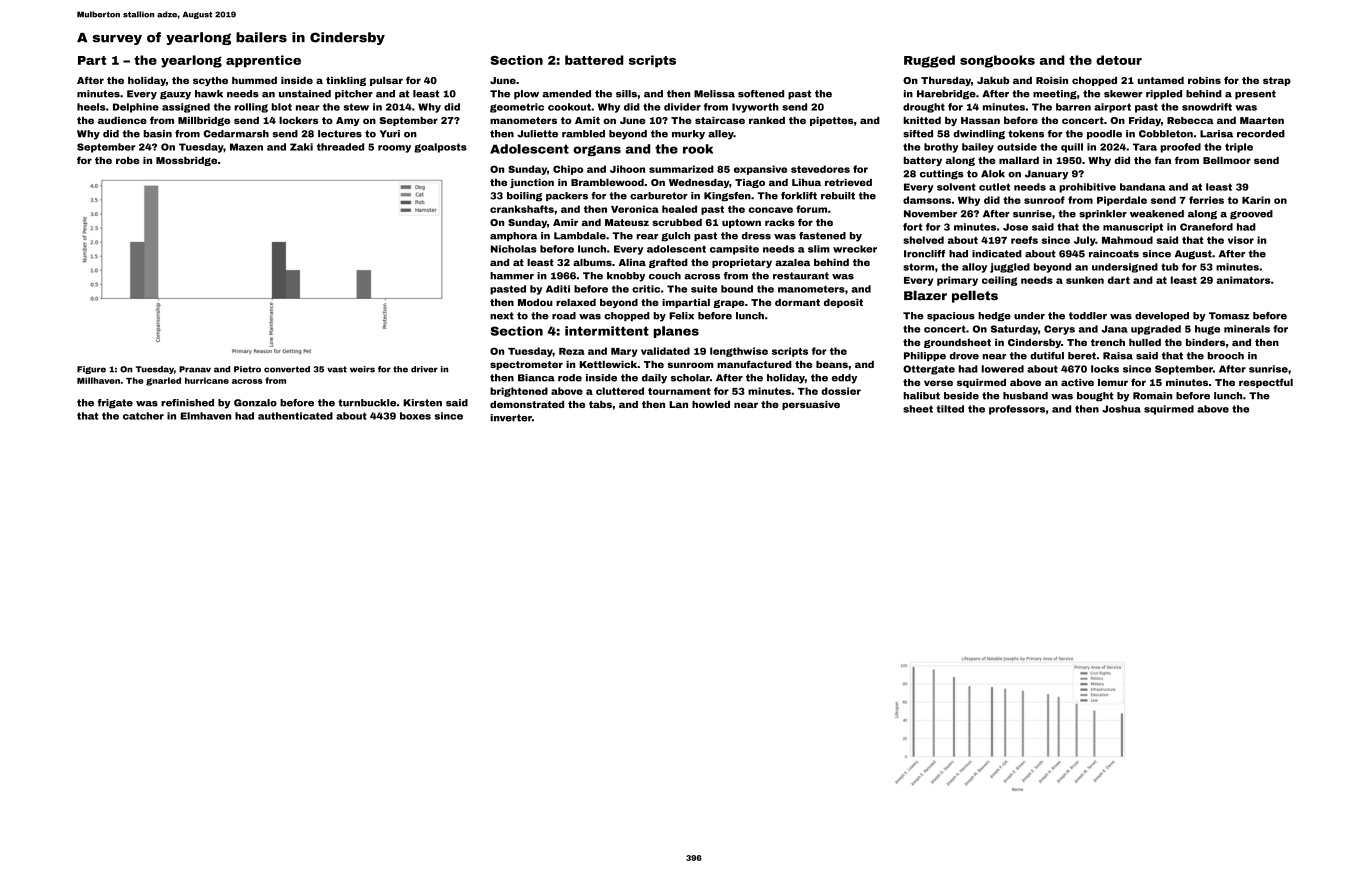 This image has height=887, width=1372. What do you see at coordinates (255, 403) in the image?
I see `Gonzalo` at bounding box center [255, 403].
